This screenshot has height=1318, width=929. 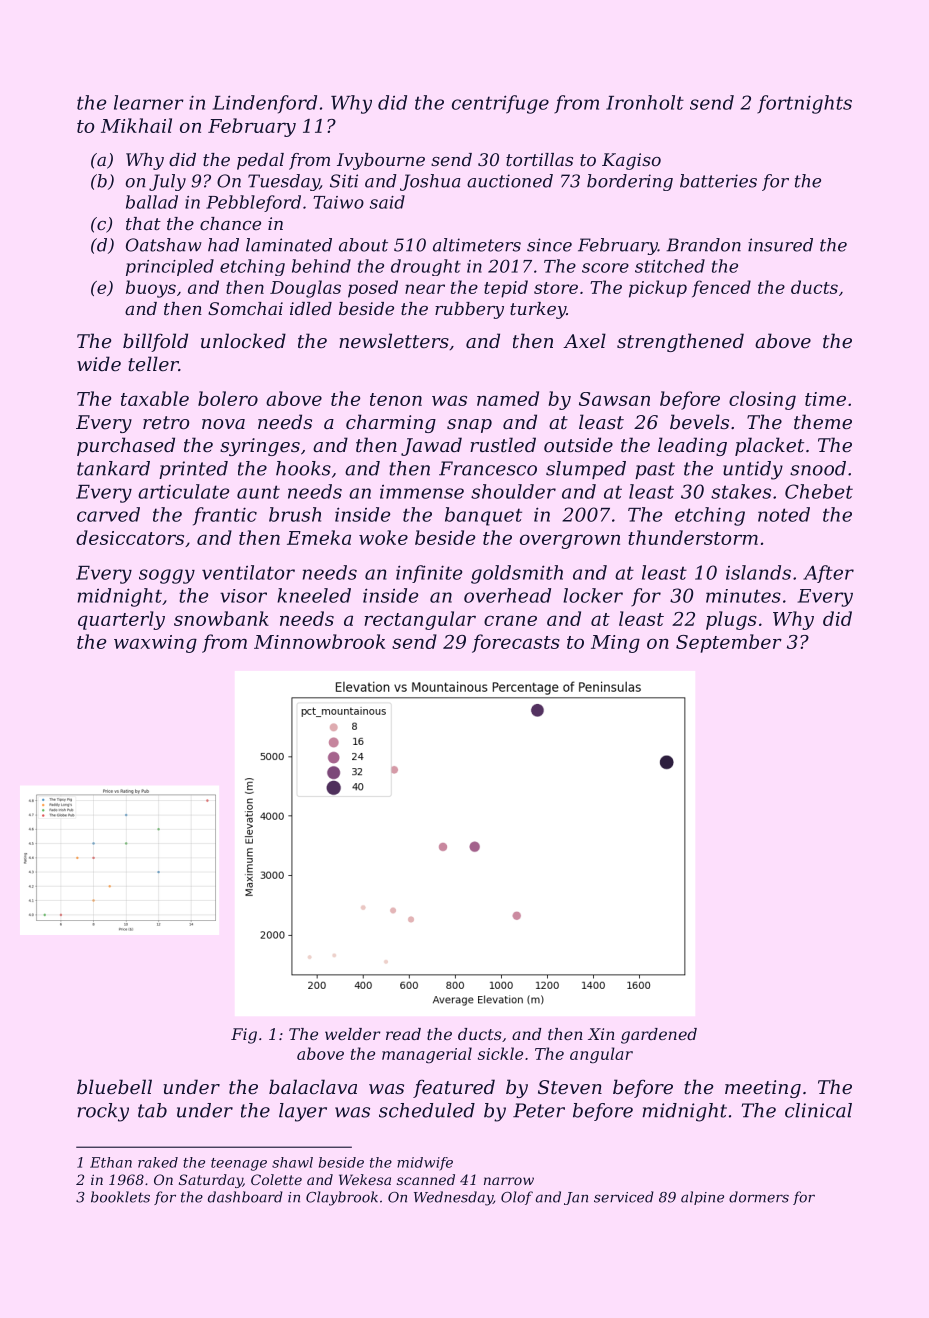 I want to click on minutes, so click(x=743, y=596).
